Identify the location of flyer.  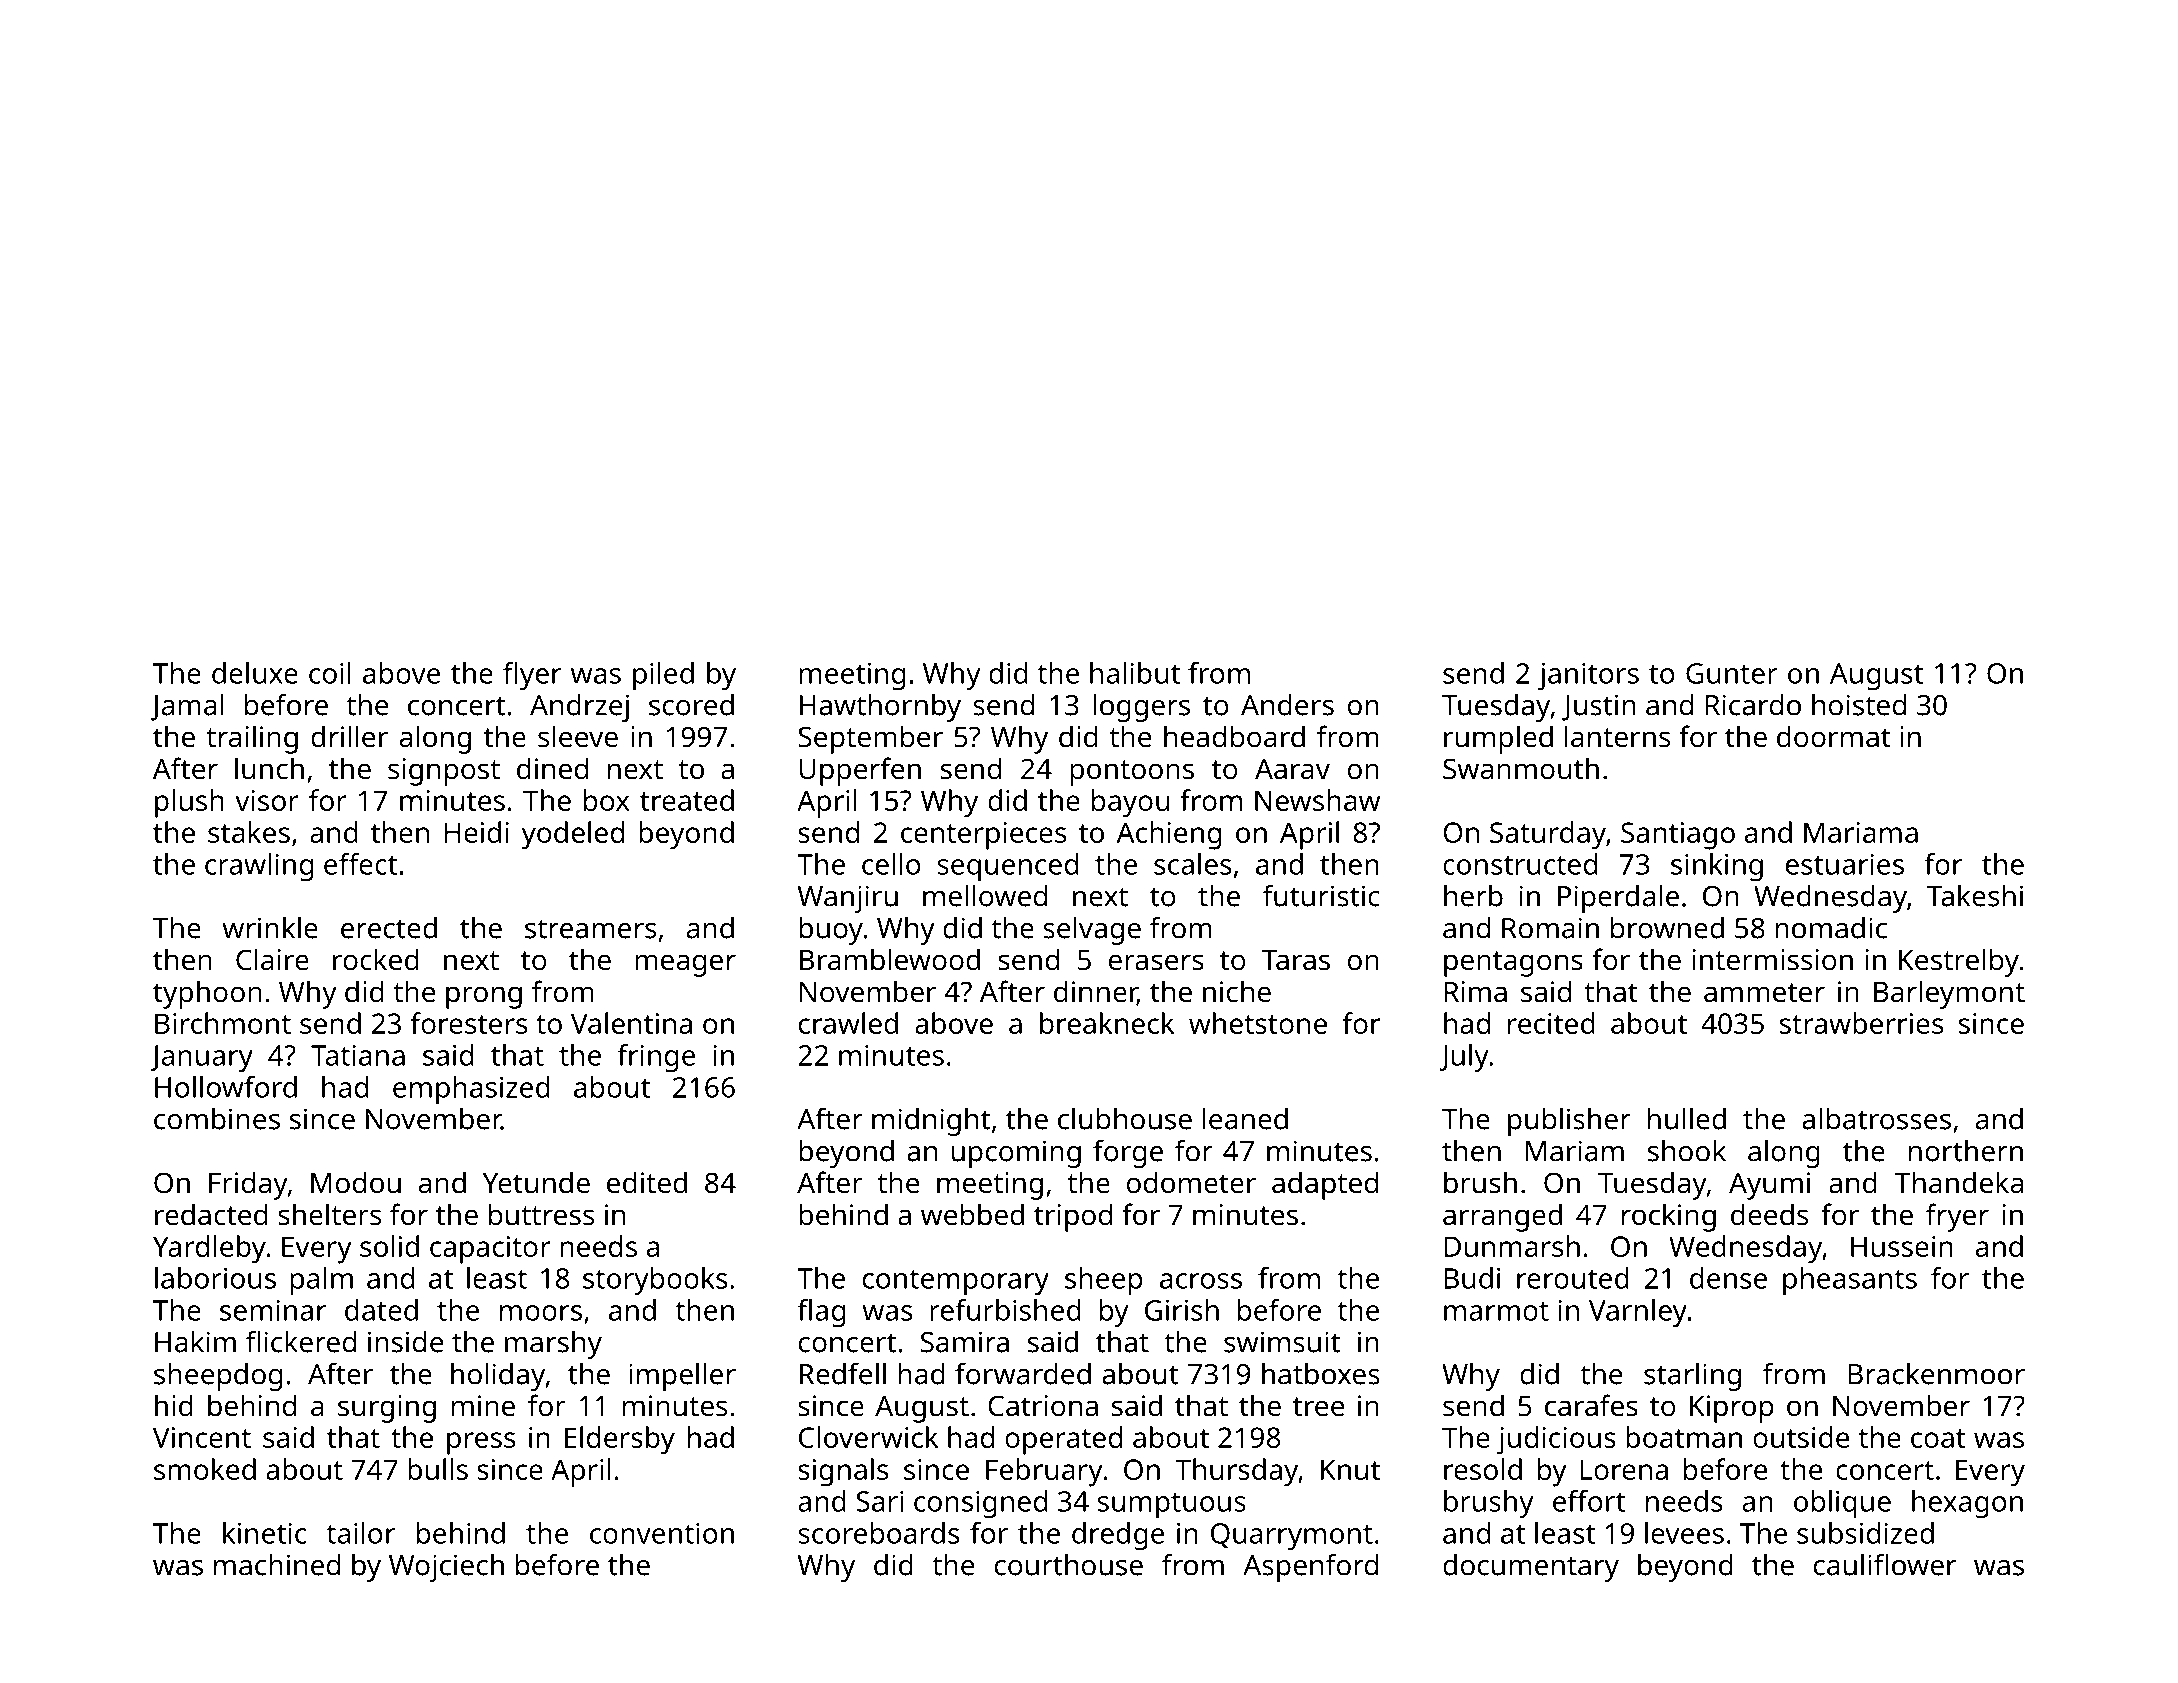
(532, 676).
